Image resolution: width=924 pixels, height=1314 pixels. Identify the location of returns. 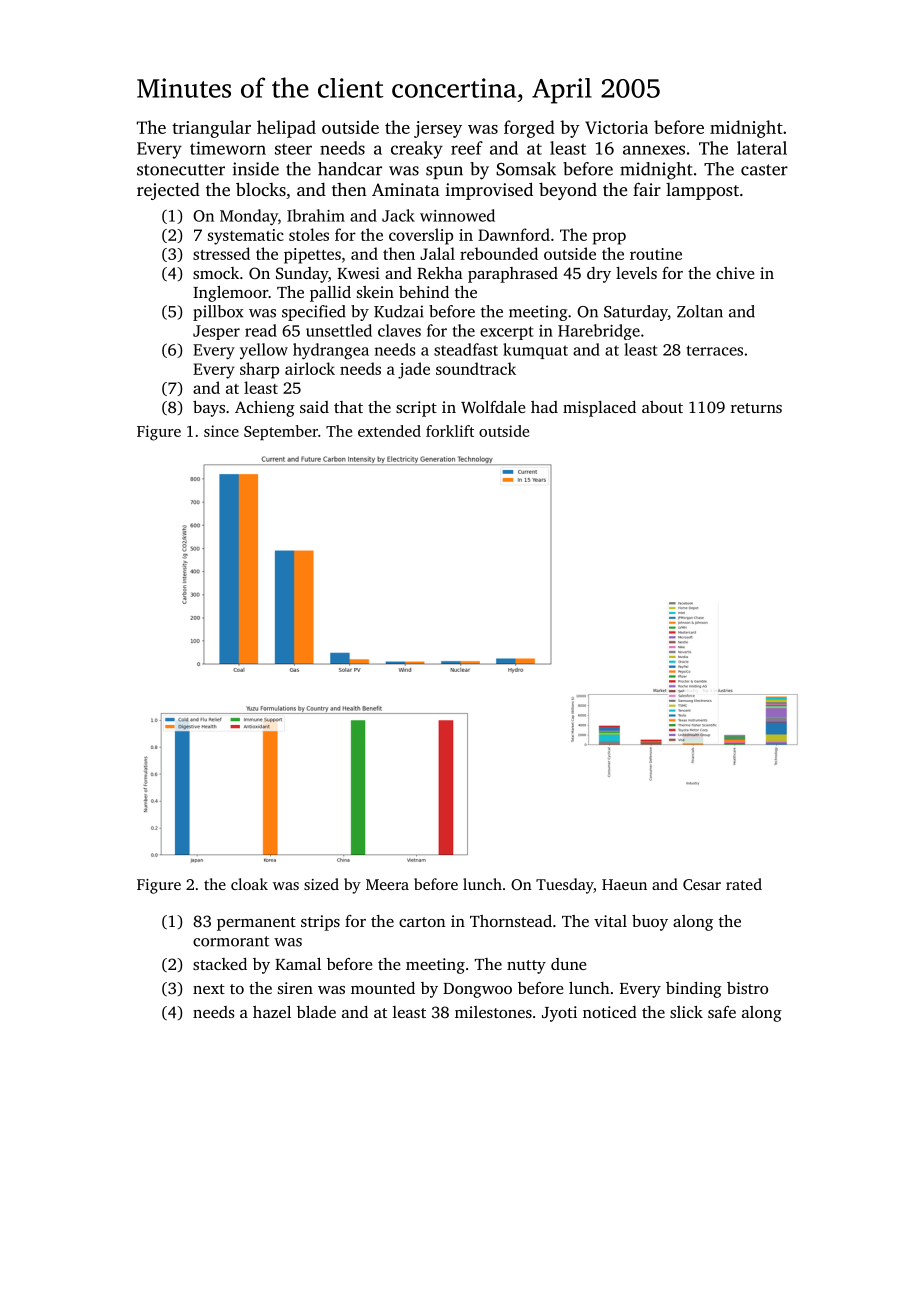
(756, 408).
